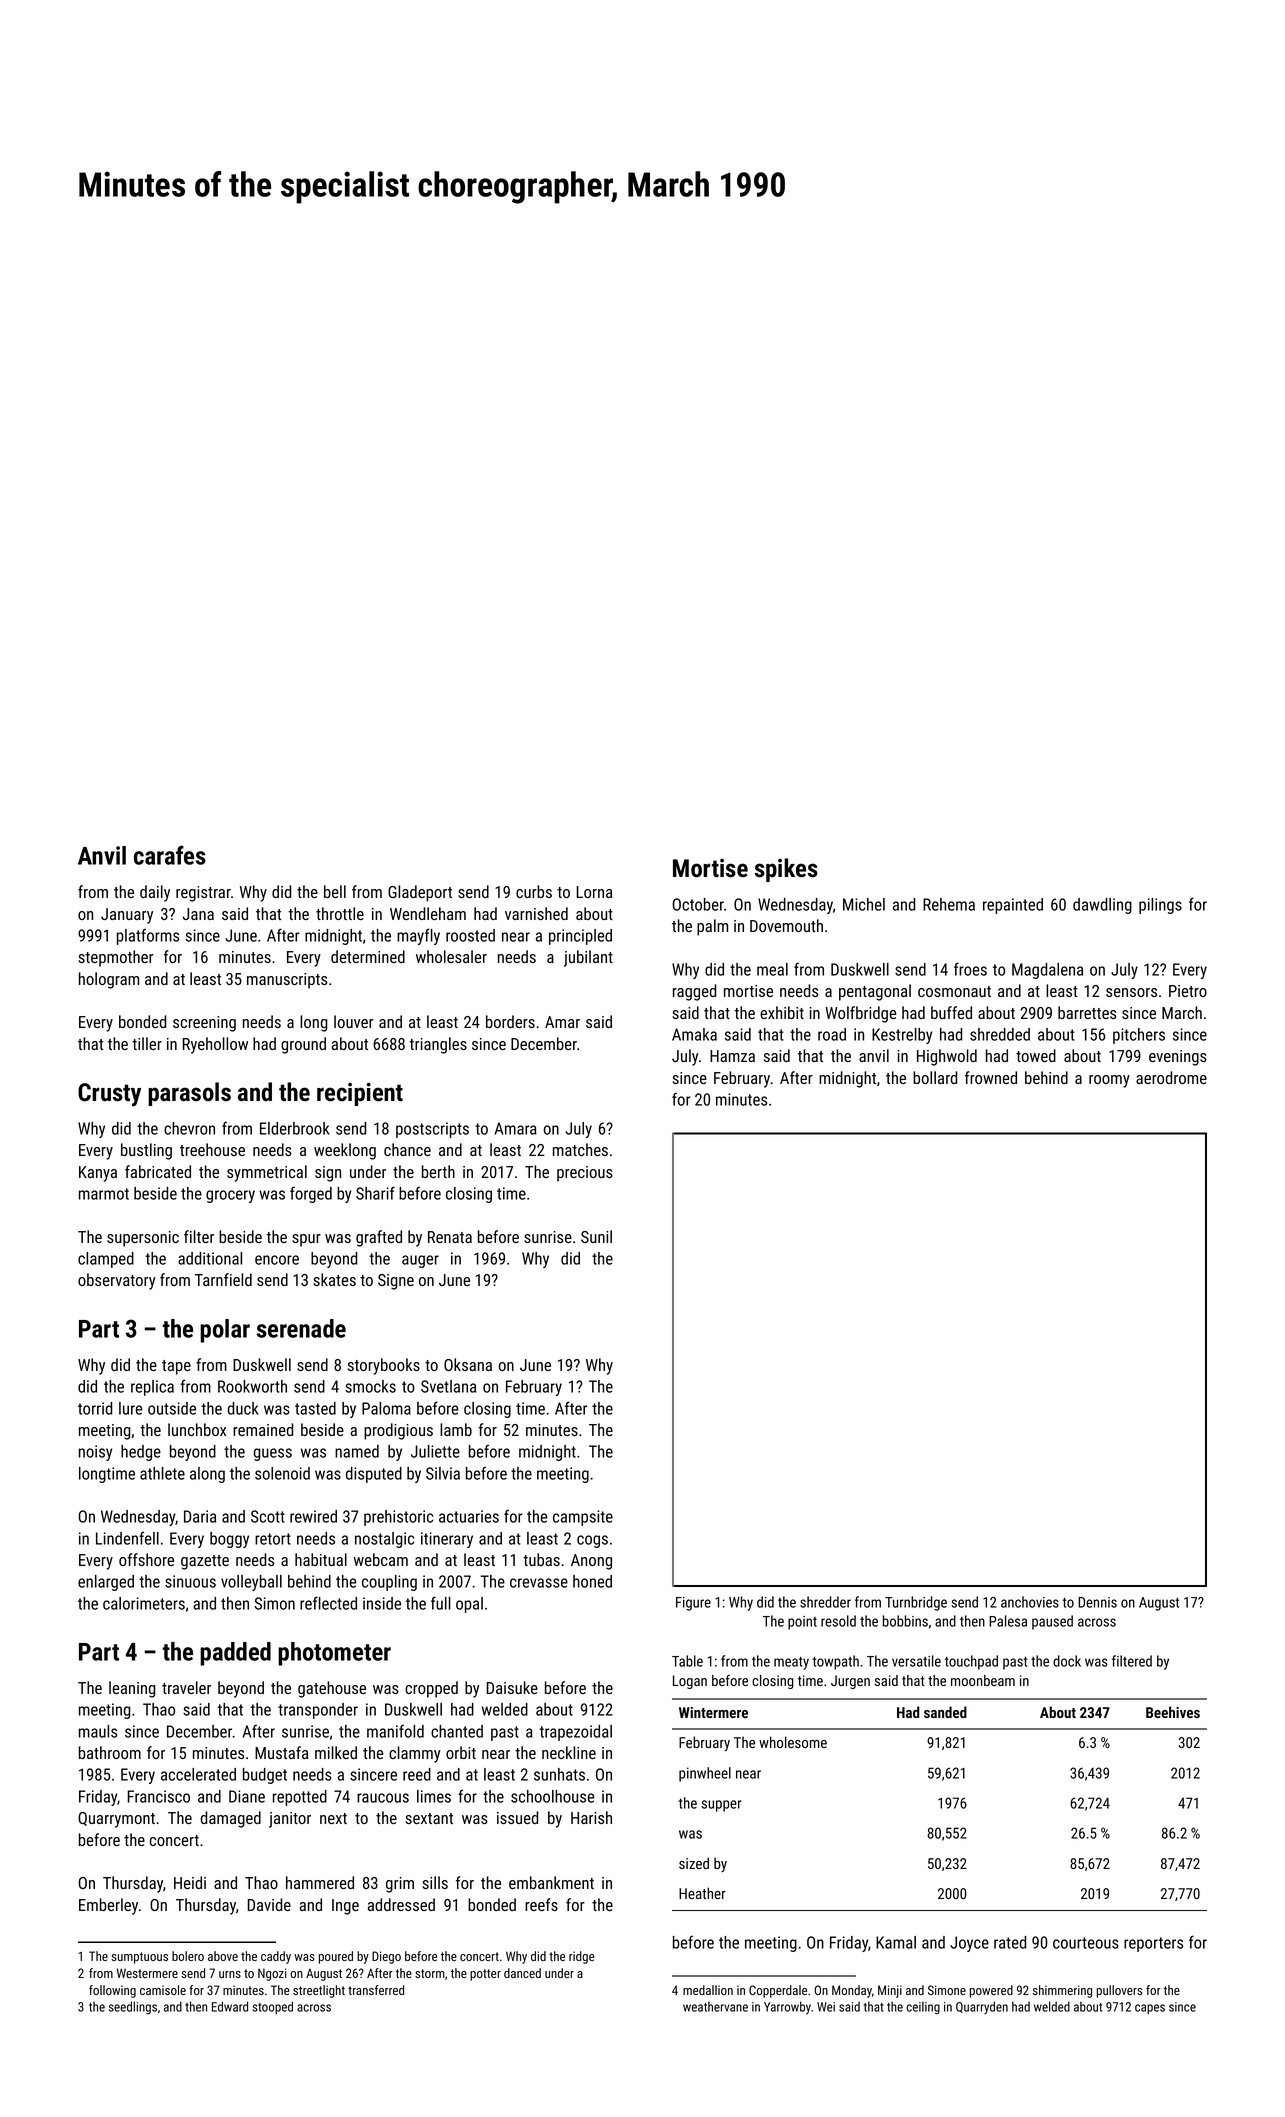 This page has width=1285, height=2117. I want to click on bell, so click(335, 891).
